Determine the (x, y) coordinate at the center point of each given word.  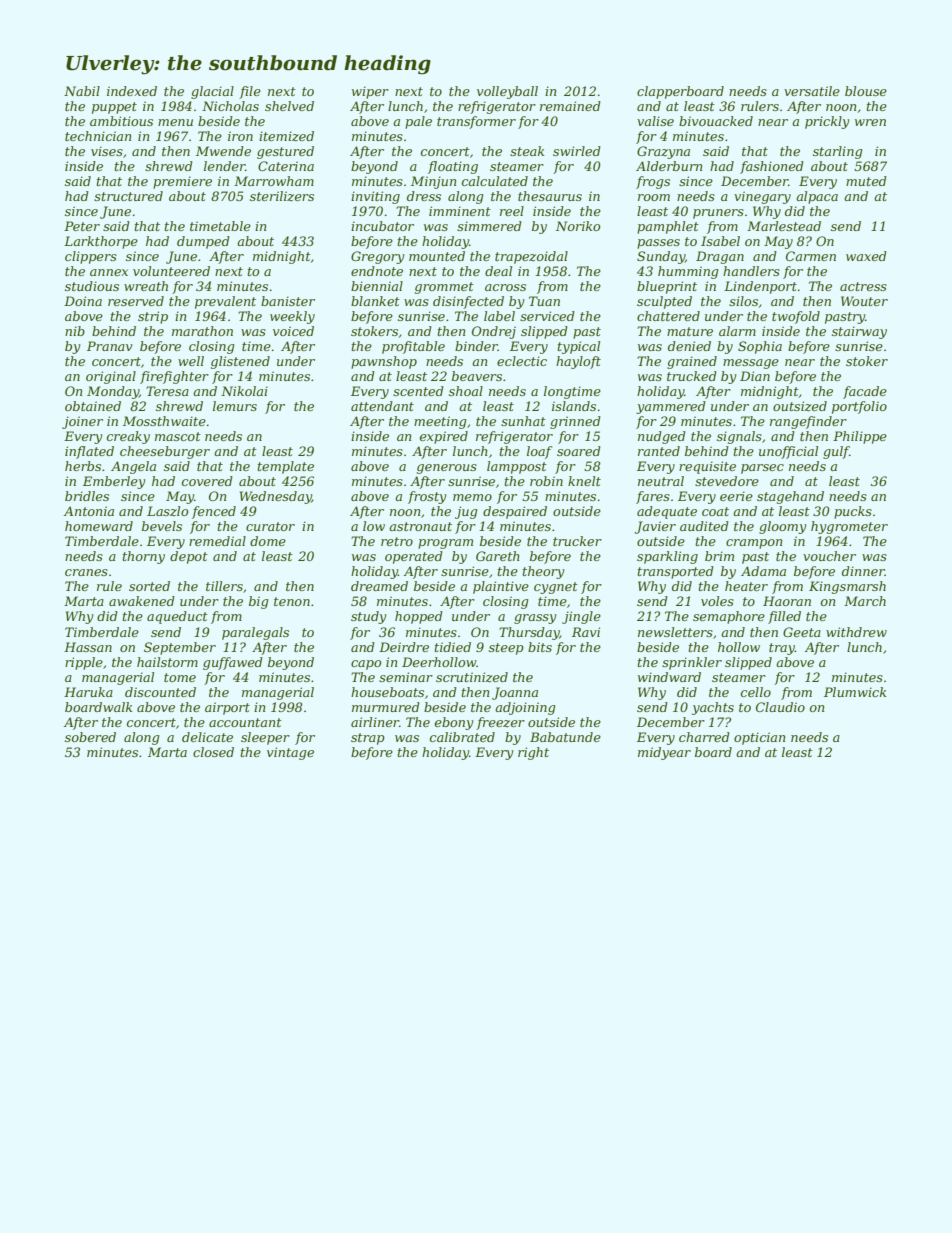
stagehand (790, 497)
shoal (466, 391)
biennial (377, 286)
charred (704, 737)
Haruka (88, 692)
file (250, 92)
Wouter (864, 301)
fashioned (772, 167)
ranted (659, 451)
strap (368, 739)
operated (414, 557)
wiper (370, 92)
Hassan (88, 647)
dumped (203, 242)
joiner (82, 422)
